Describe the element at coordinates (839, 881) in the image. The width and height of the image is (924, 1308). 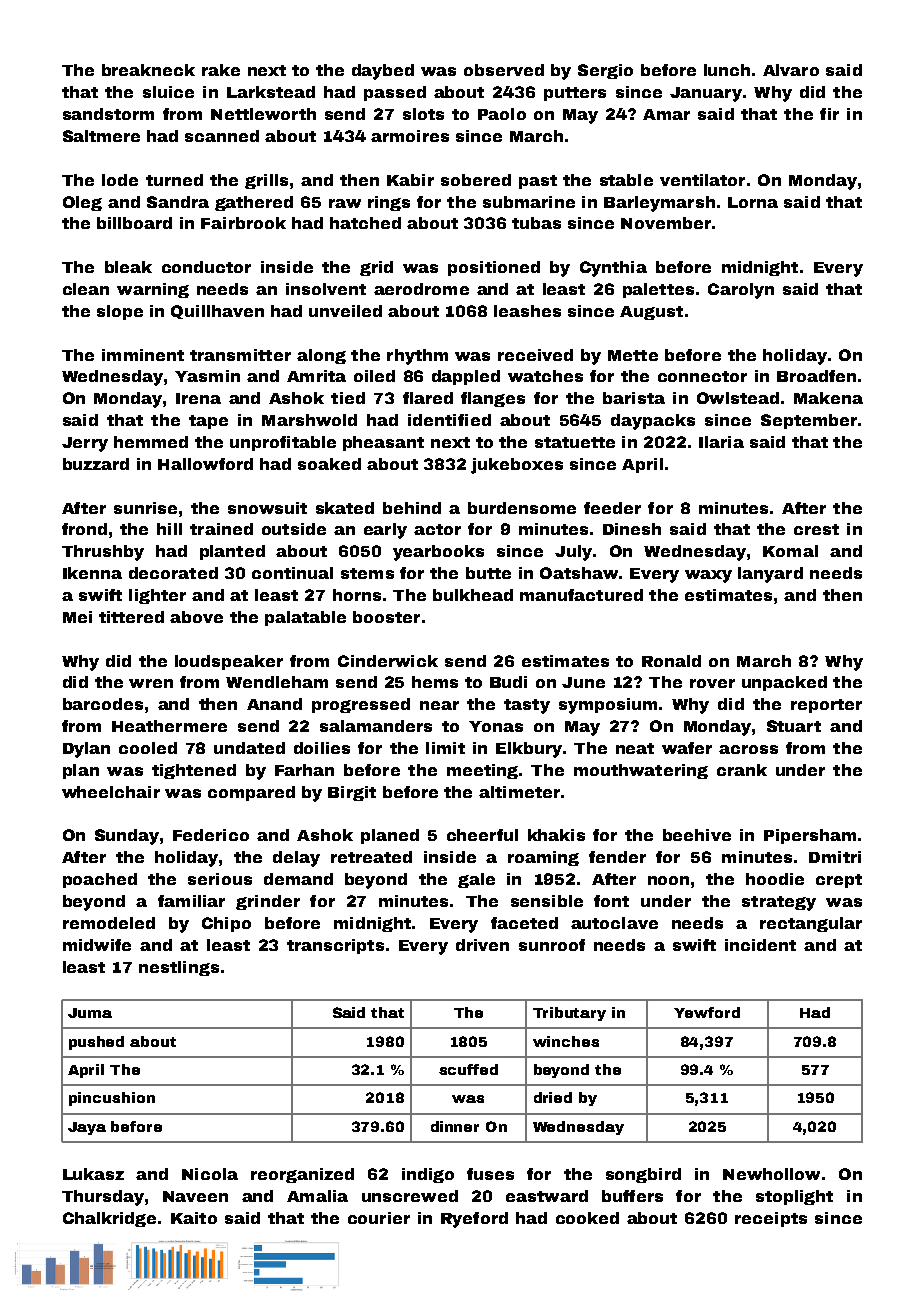
I see `crept` at that location.
